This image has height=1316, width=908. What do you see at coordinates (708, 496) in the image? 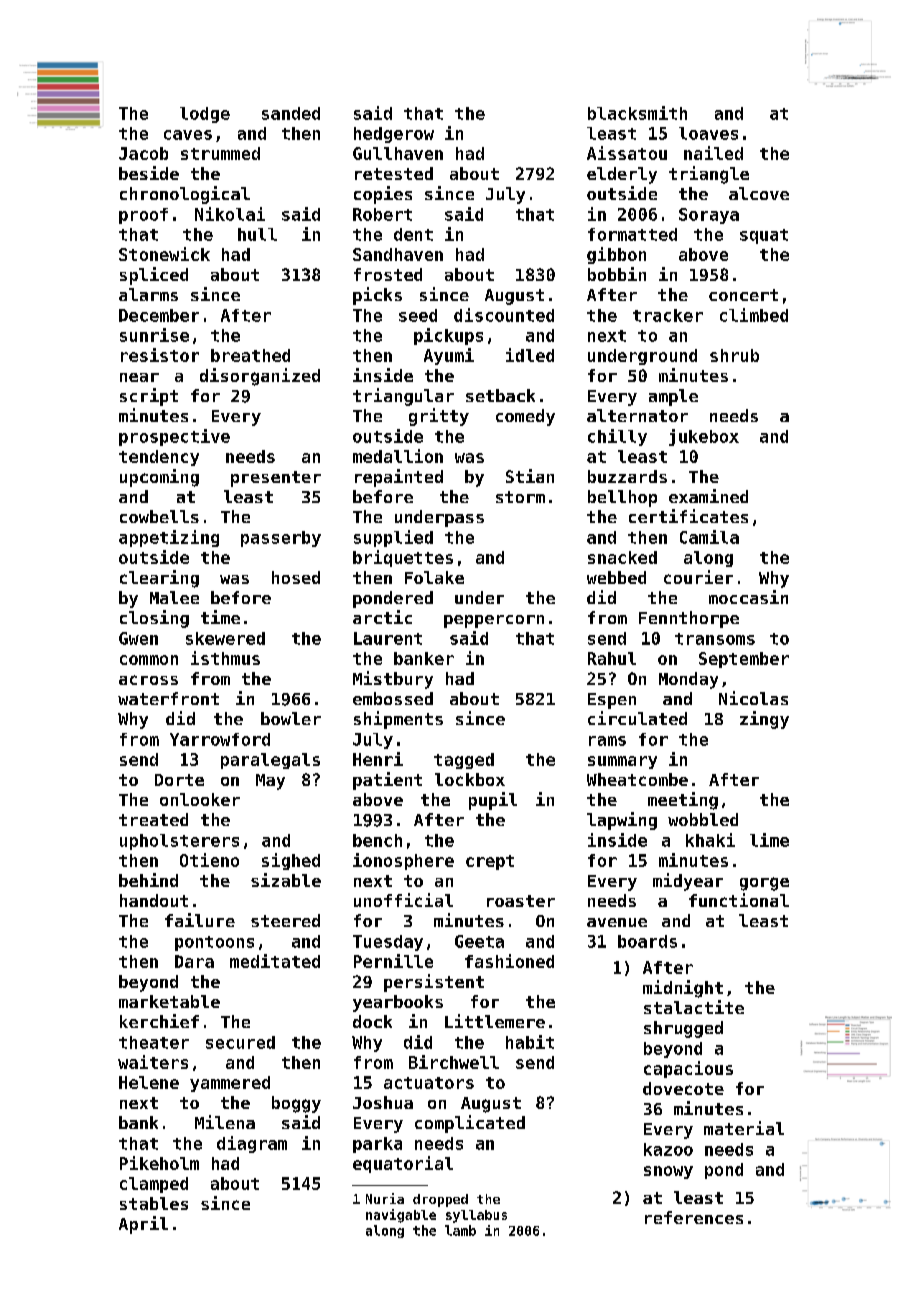
I see `examined` at bounding box center [708, 496].
